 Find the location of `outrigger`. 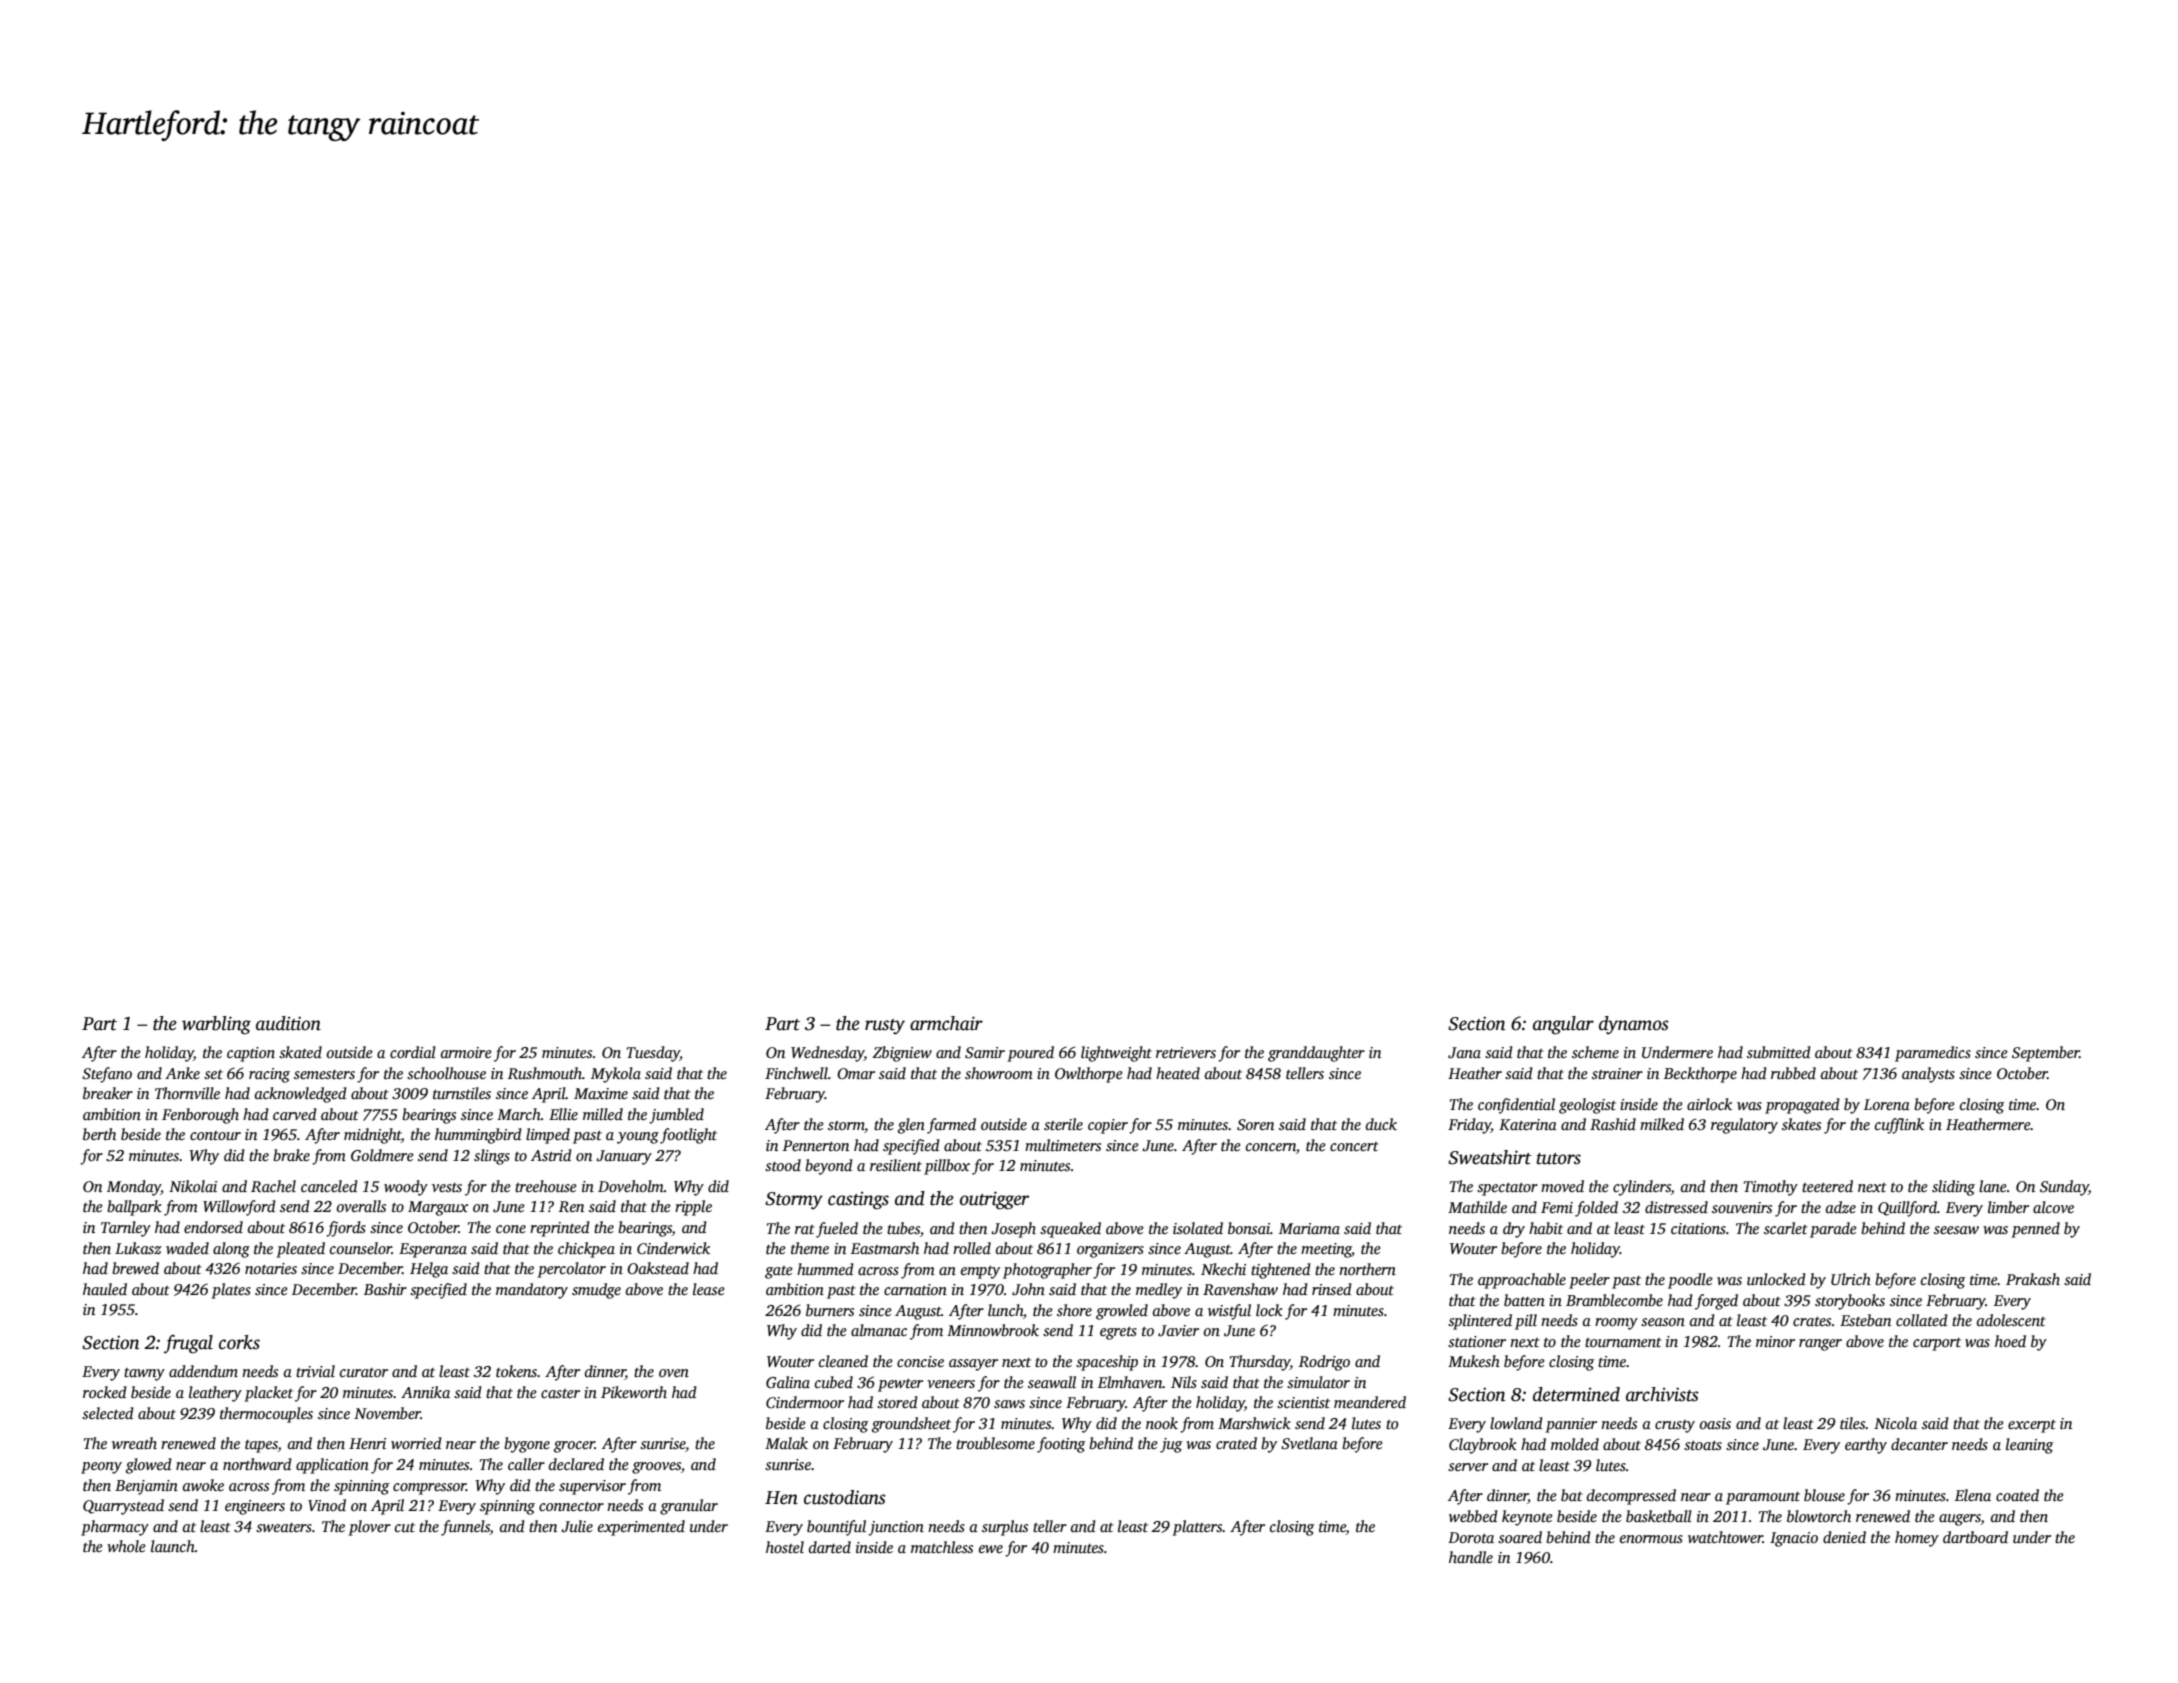

outrigger is located at coordinates (994, 1200).
